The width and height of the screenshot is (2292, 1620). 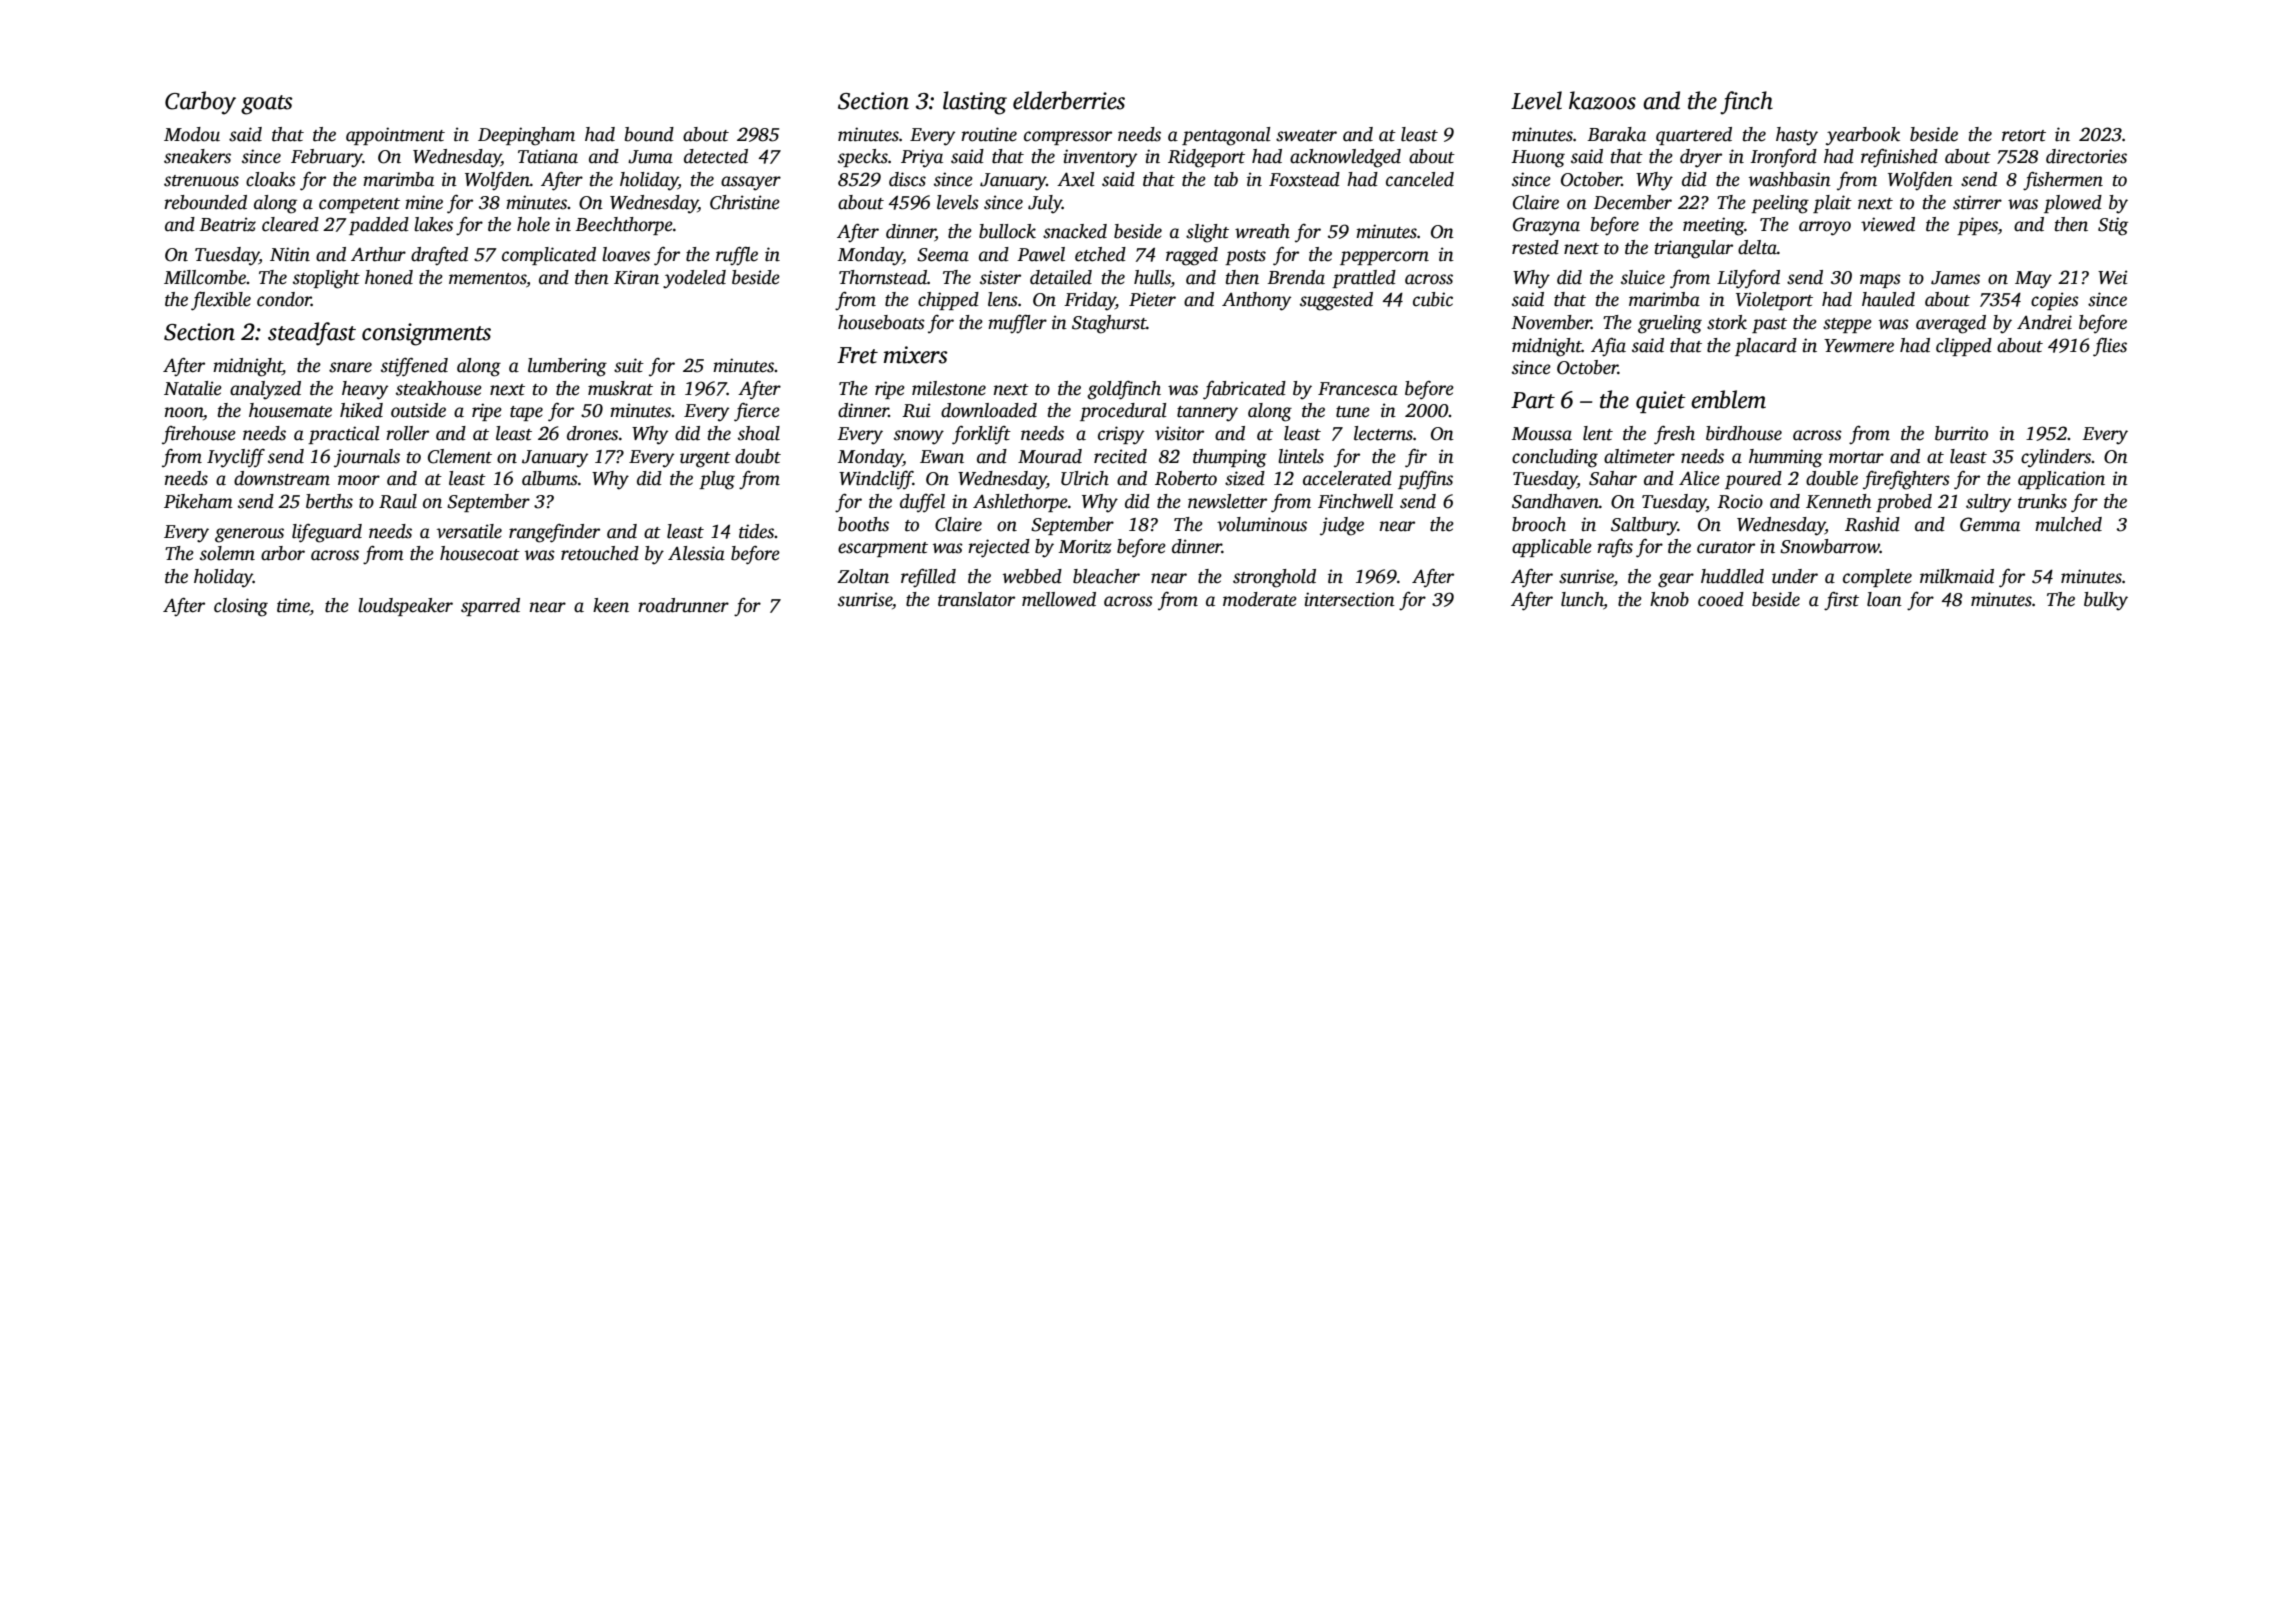 What do you see at coordinates (975, 103) in the screenshot?
I see `lasting` at bounding box center [975, 103].
